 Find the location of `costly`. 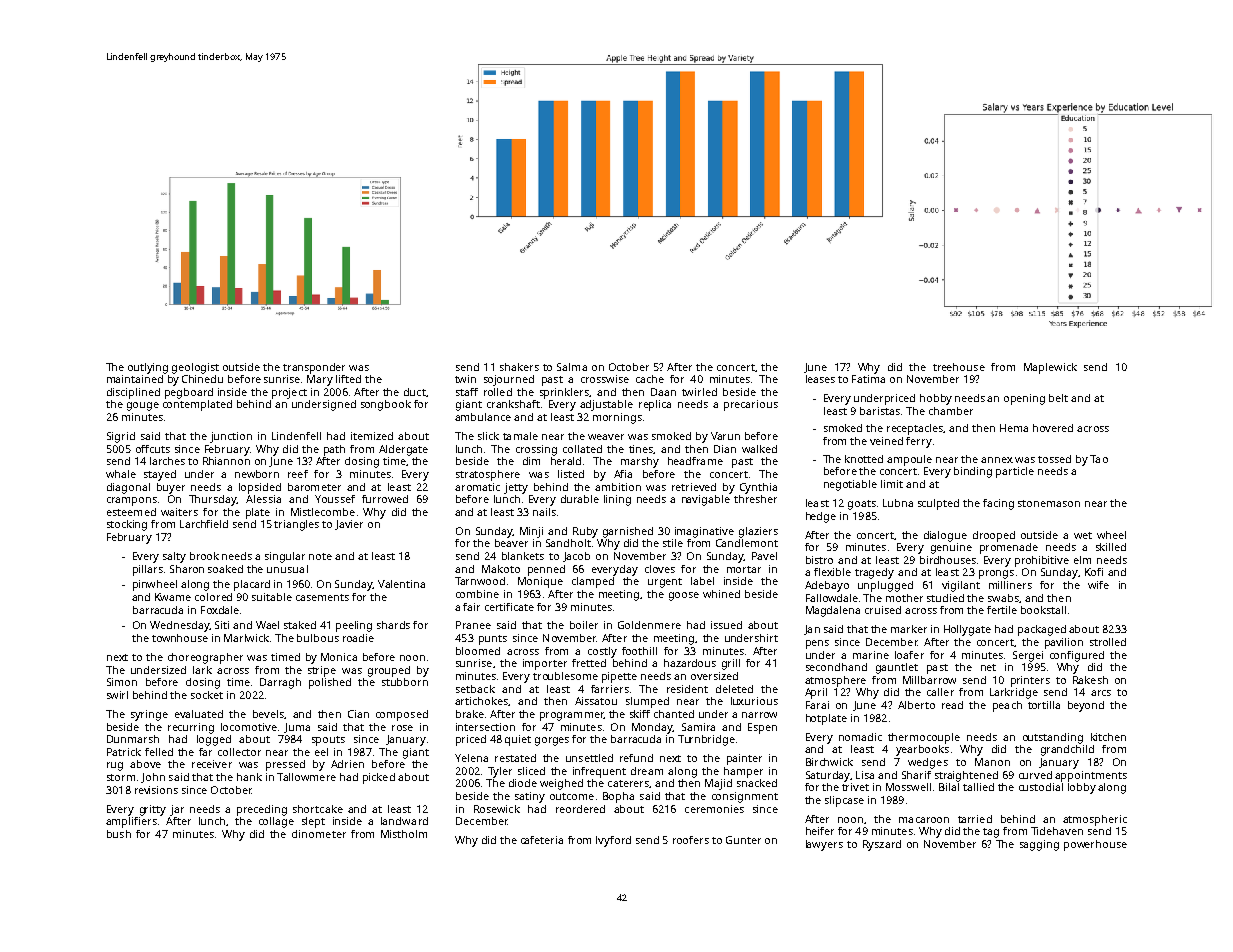

costly is located at coordinates (602, 652).
